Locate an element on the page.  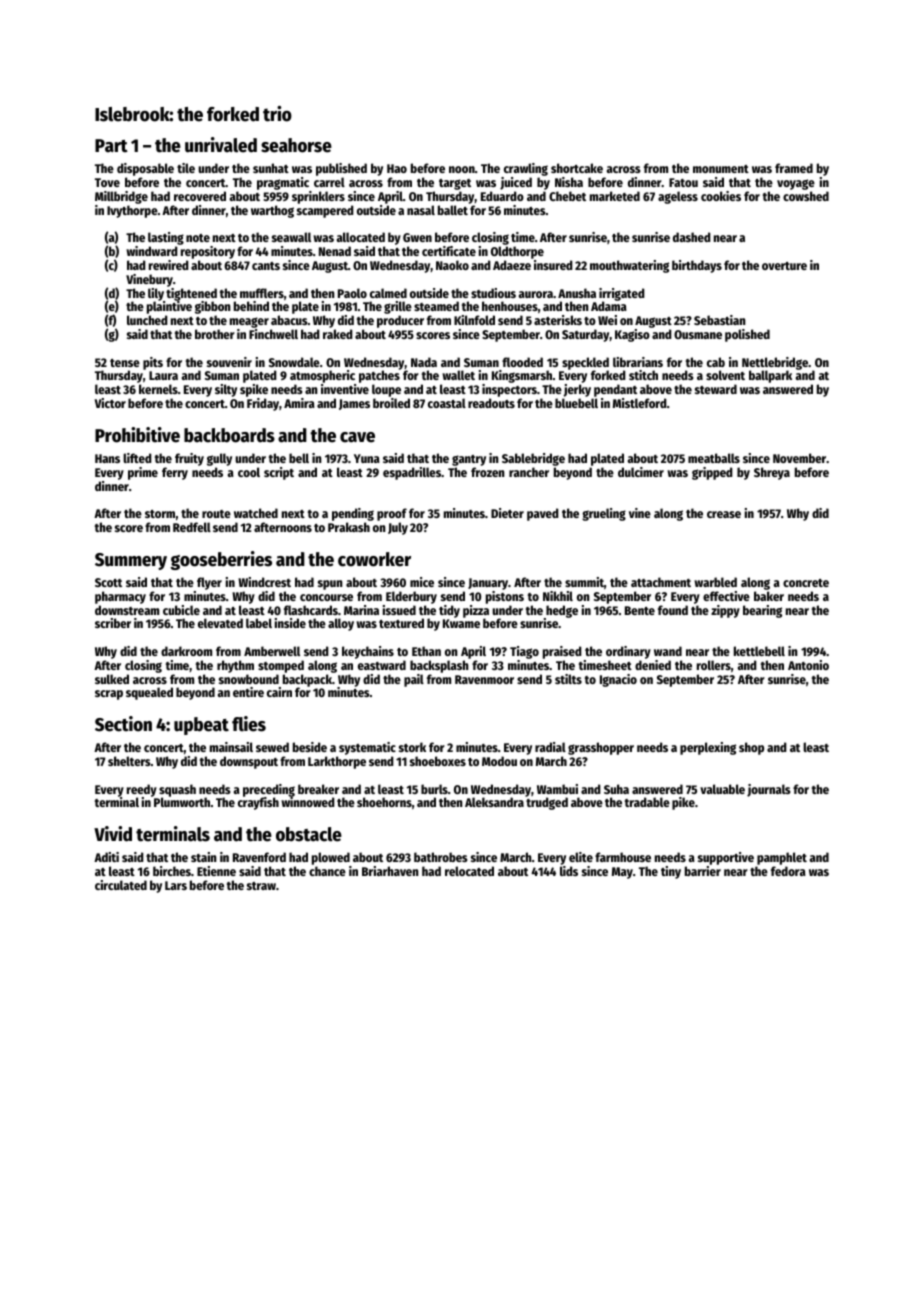
Victor is located at coordinates (110, 403).
